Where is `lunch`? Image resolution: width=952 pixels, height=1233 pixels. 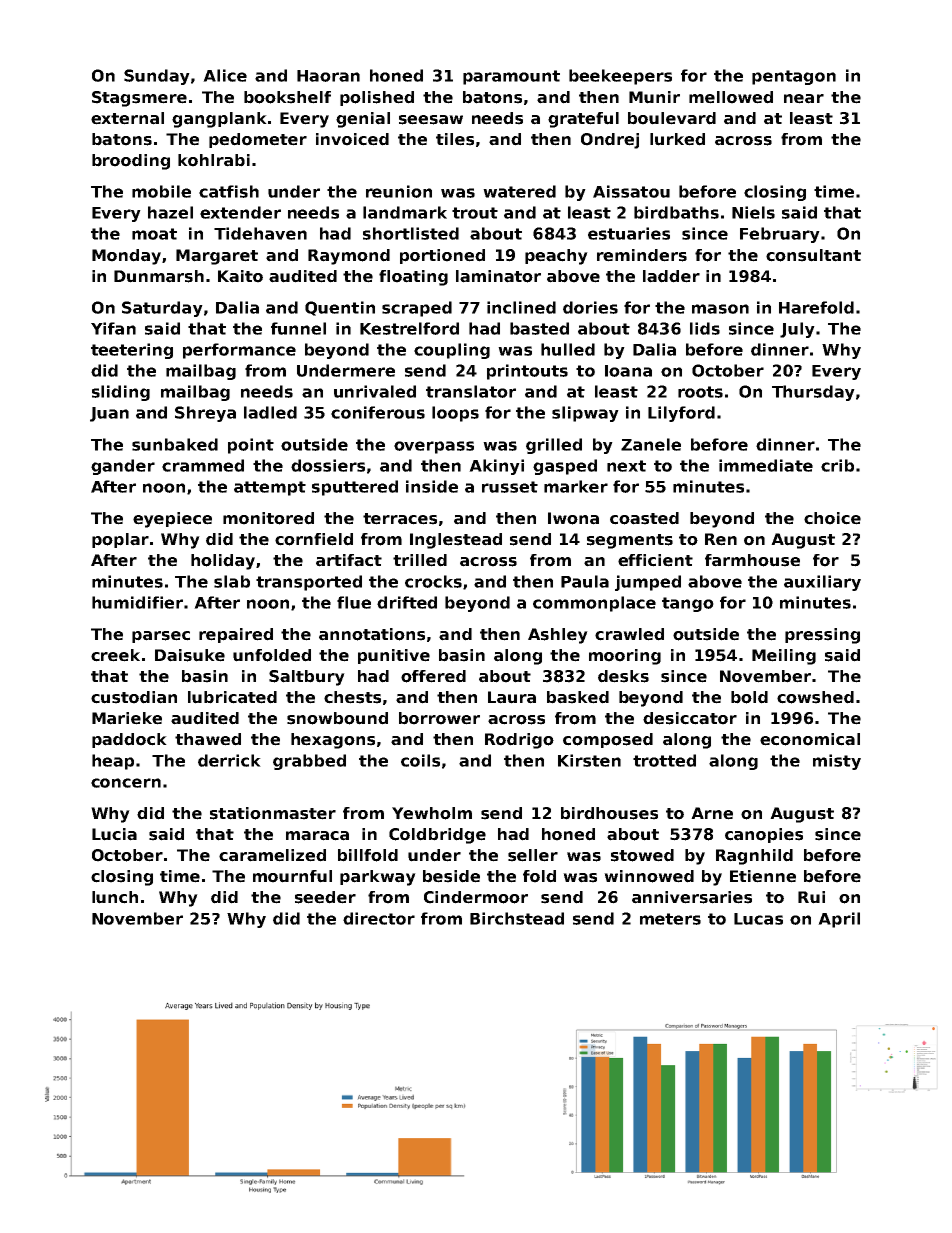
lunch is located at coordinates (115, 897).
